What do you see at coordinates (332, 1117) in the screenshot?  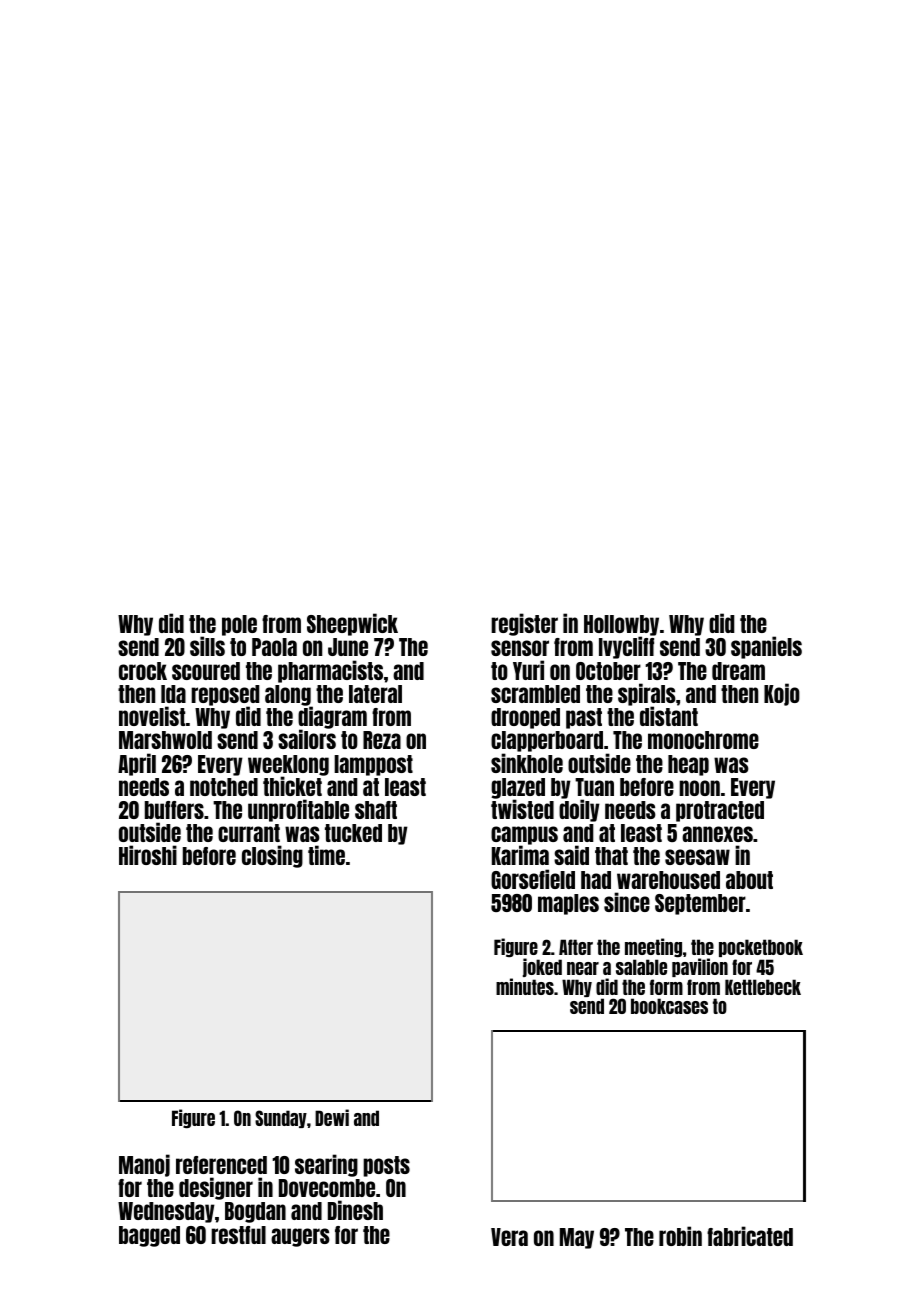 I see `Dewi` at bounding box center [332, 1117].
